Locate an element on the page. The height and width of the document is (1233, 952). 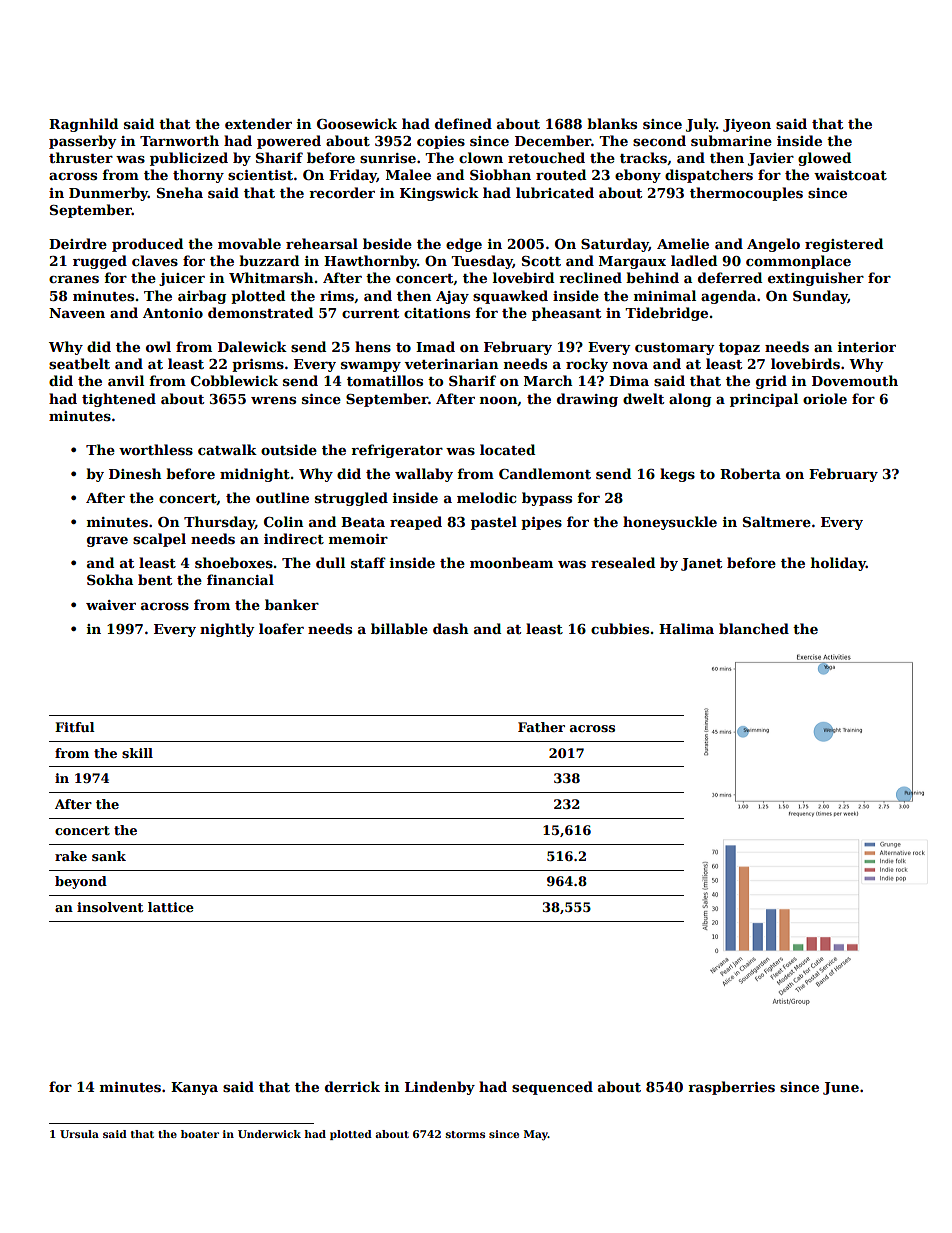
Kanya is located at coordinates (194, 1088).
